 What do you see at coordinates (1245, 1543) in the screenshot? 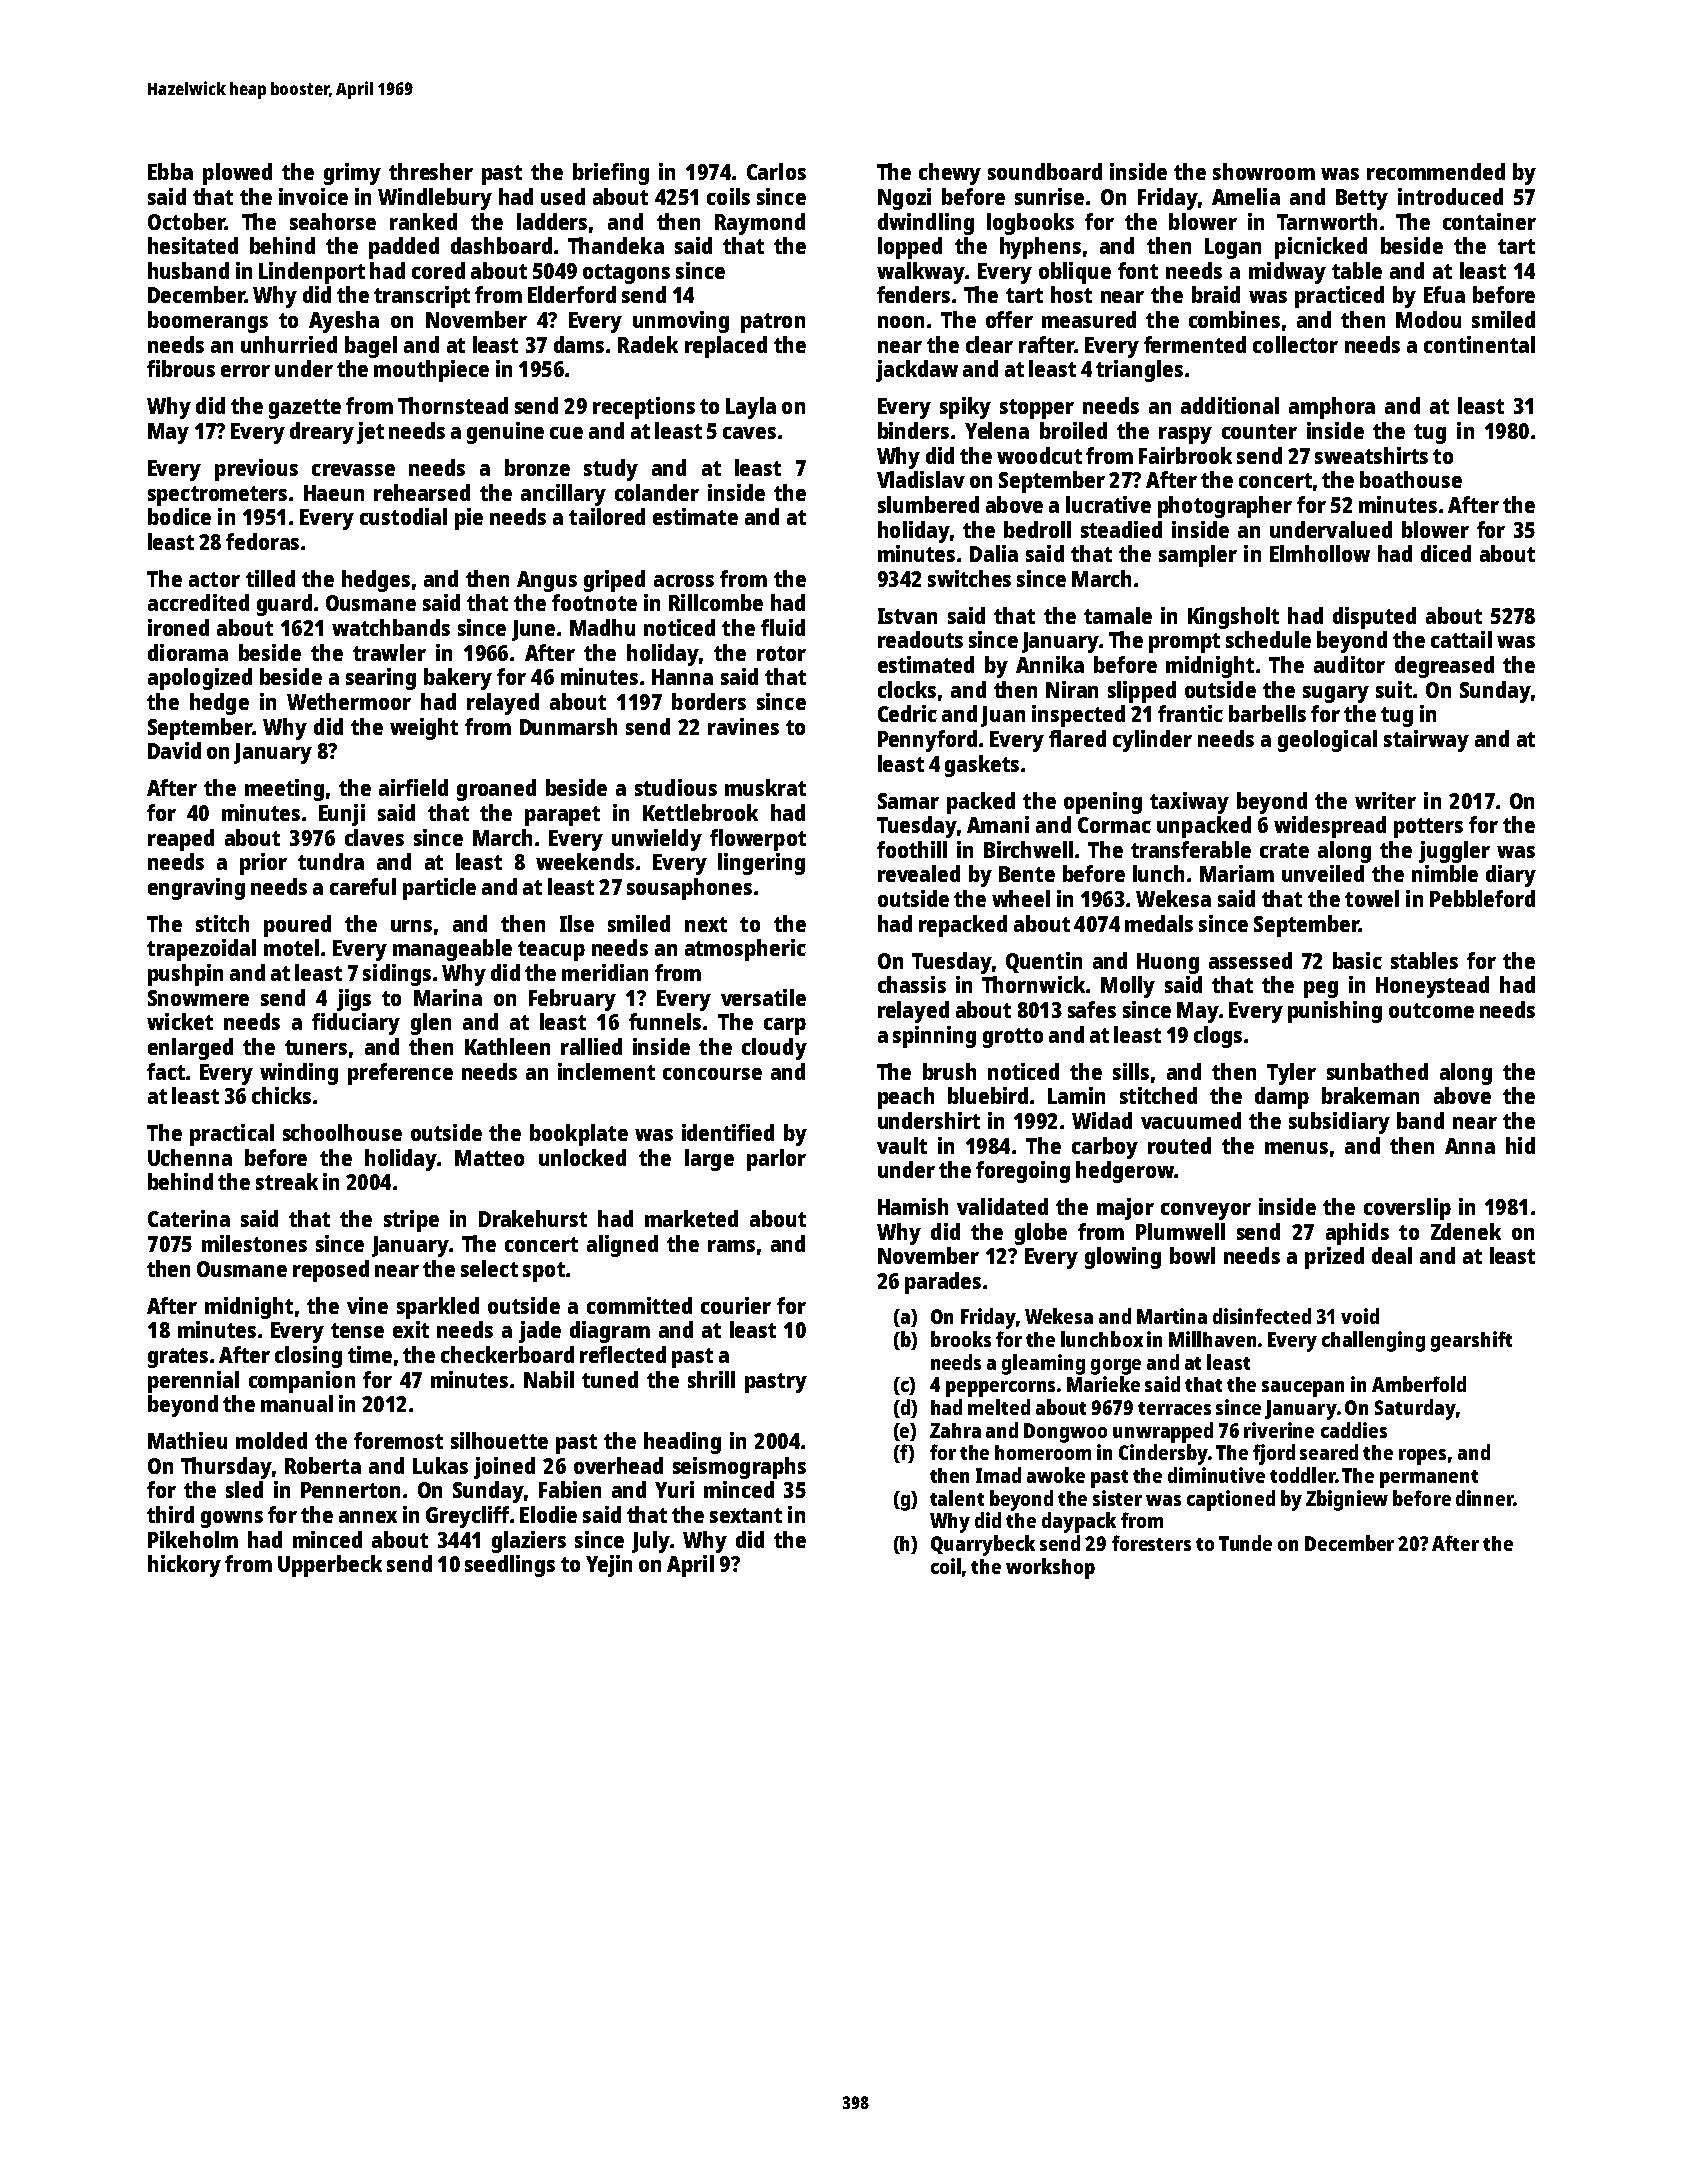
I see `Tunde` at bounding box center [1245, 1543].
